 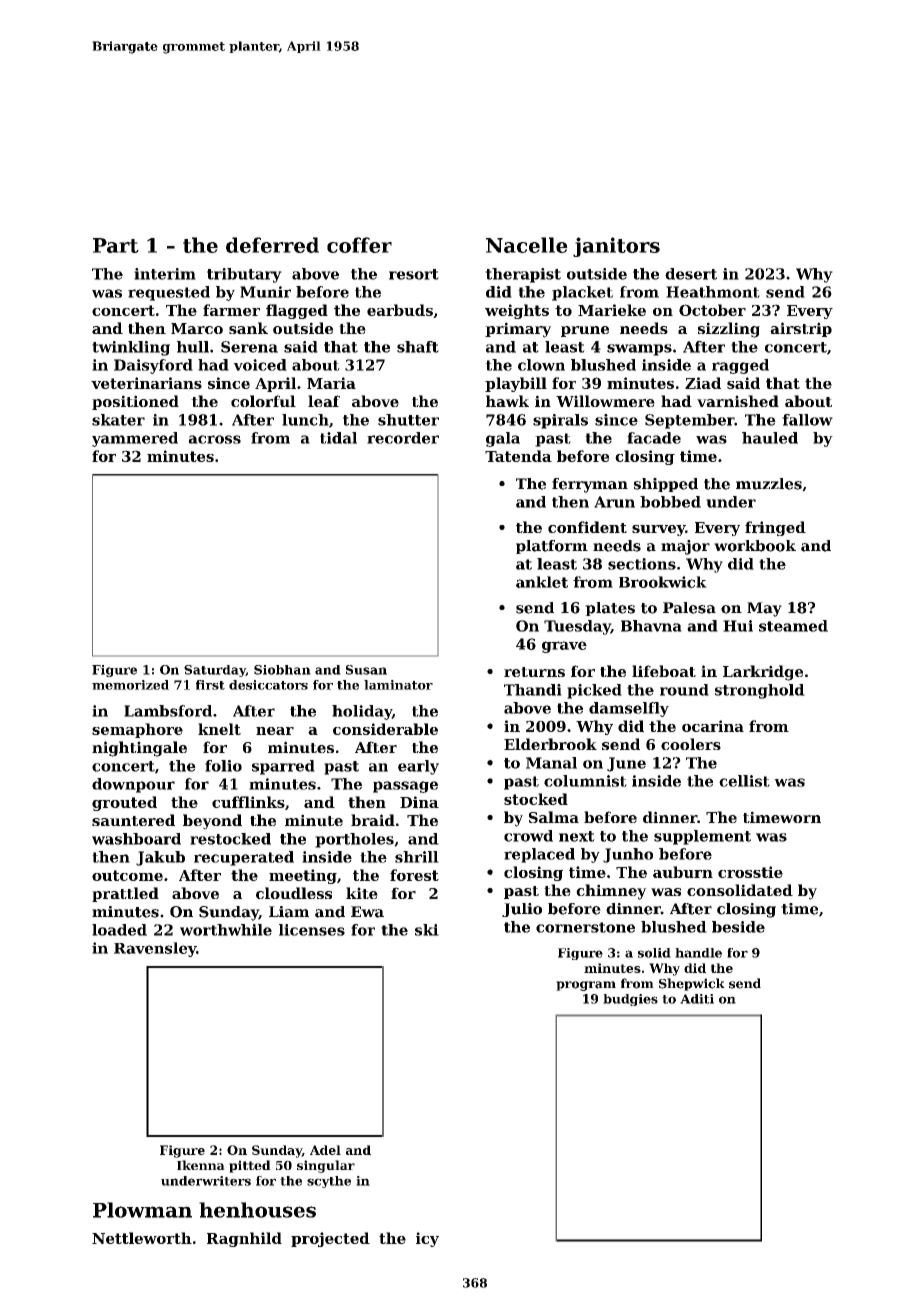 I want to click on desert, so click(x=691, y=274).
